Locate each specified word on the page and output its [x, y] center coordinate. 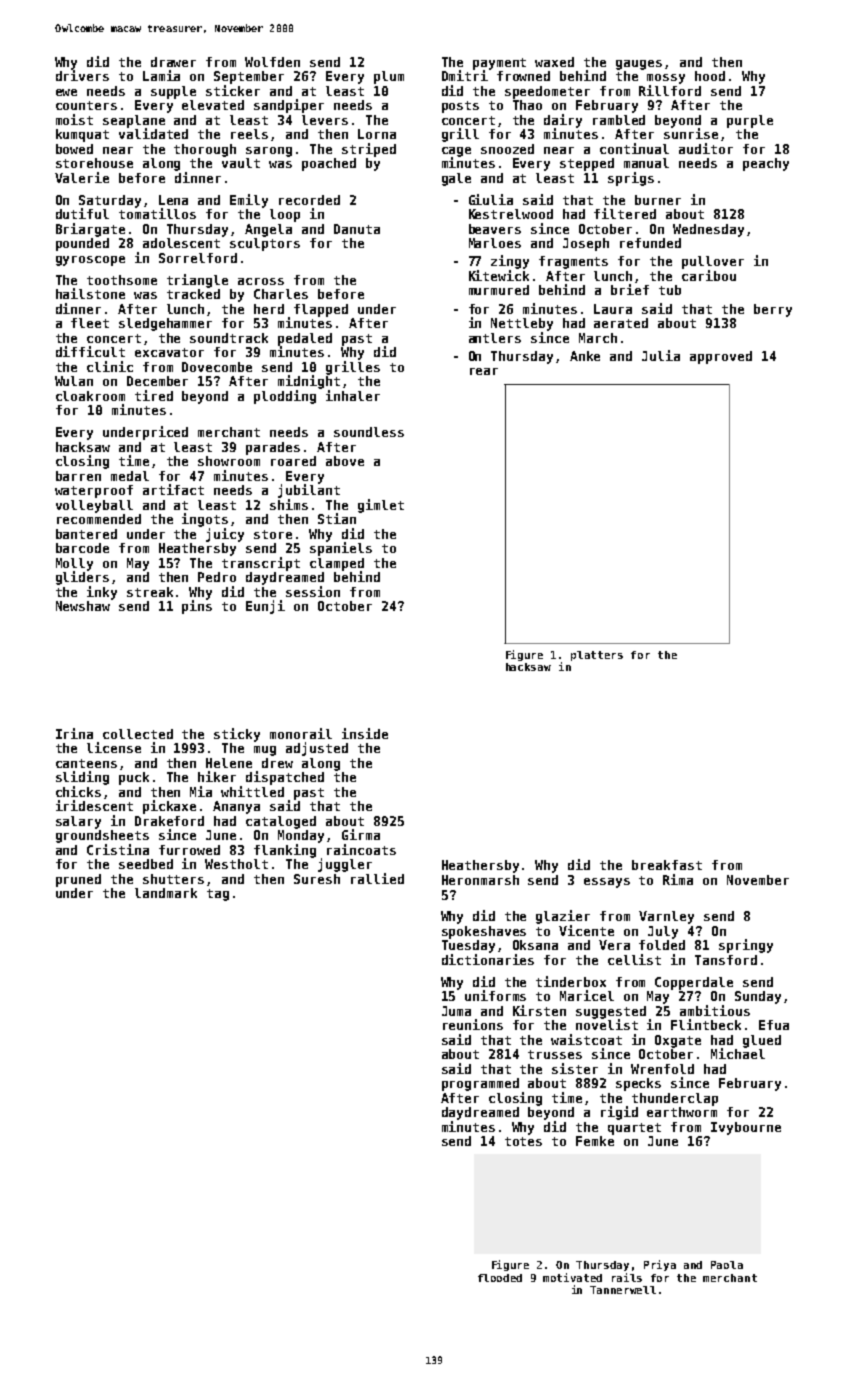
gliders [82, 578]
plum [389, 77]
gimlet [381, 506]
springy [746, 946]
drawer [173, 62]
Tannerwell [623, 1290]
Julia [661, 355]
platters [597, 656]
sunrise [691, 133]
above [345, 461]
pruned [78, 880]
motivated [572, 1277]
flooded [500, 1278]
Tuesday [468, 946]
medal [130, 476]
